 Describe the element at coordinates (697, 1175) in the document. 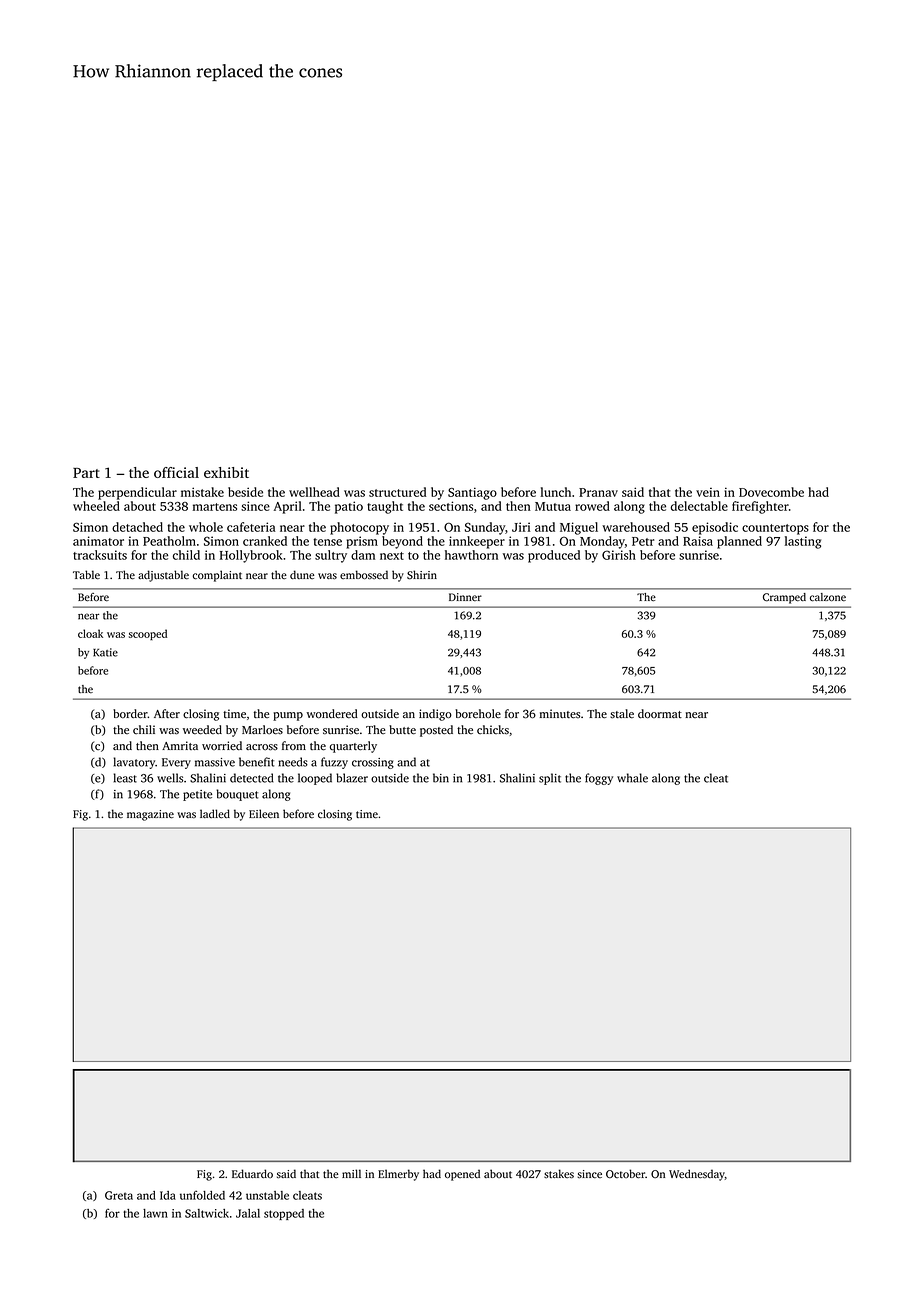

I see `Wednesday` at that location.
